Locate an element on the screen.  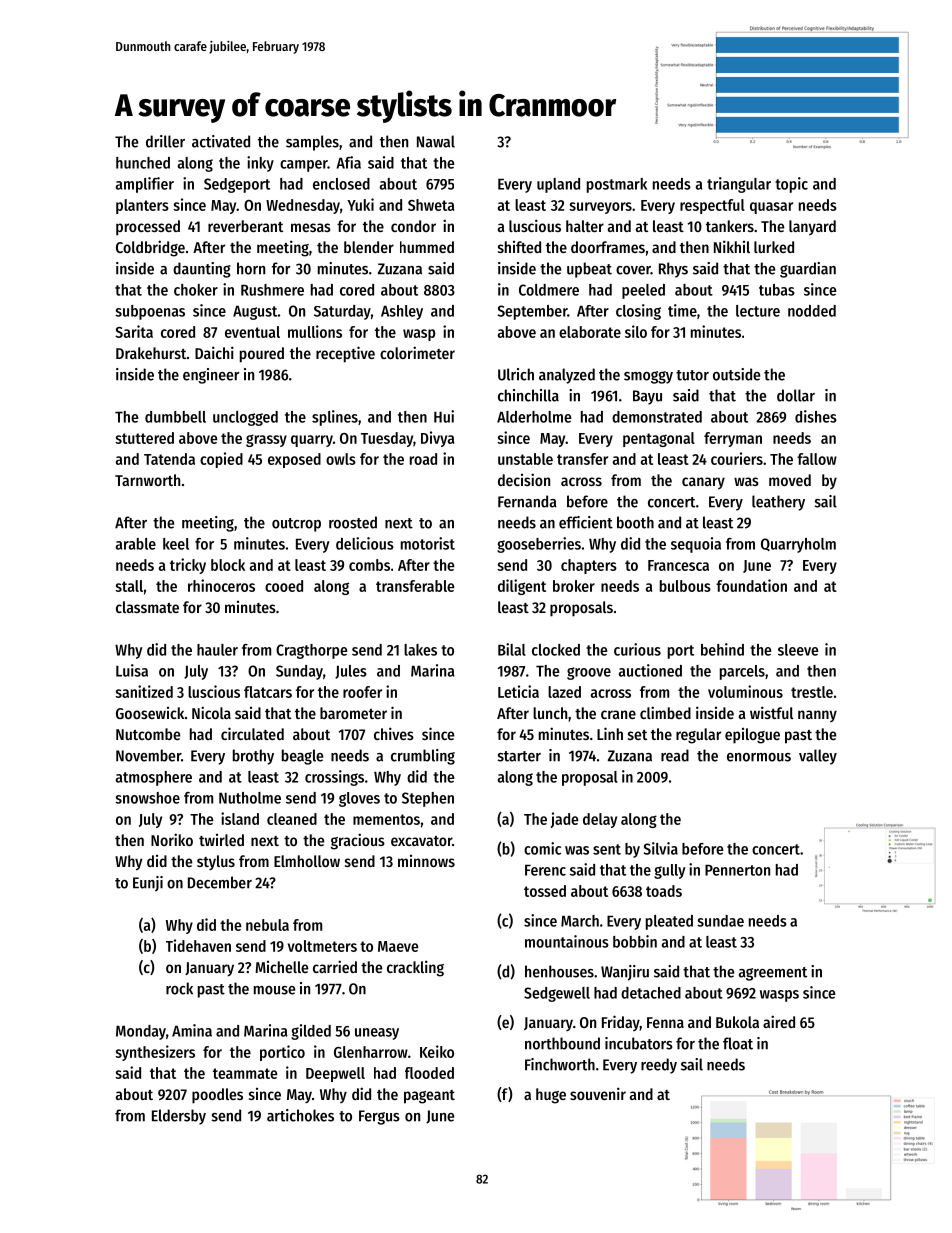
samples is located at coordinates (312, 143).
